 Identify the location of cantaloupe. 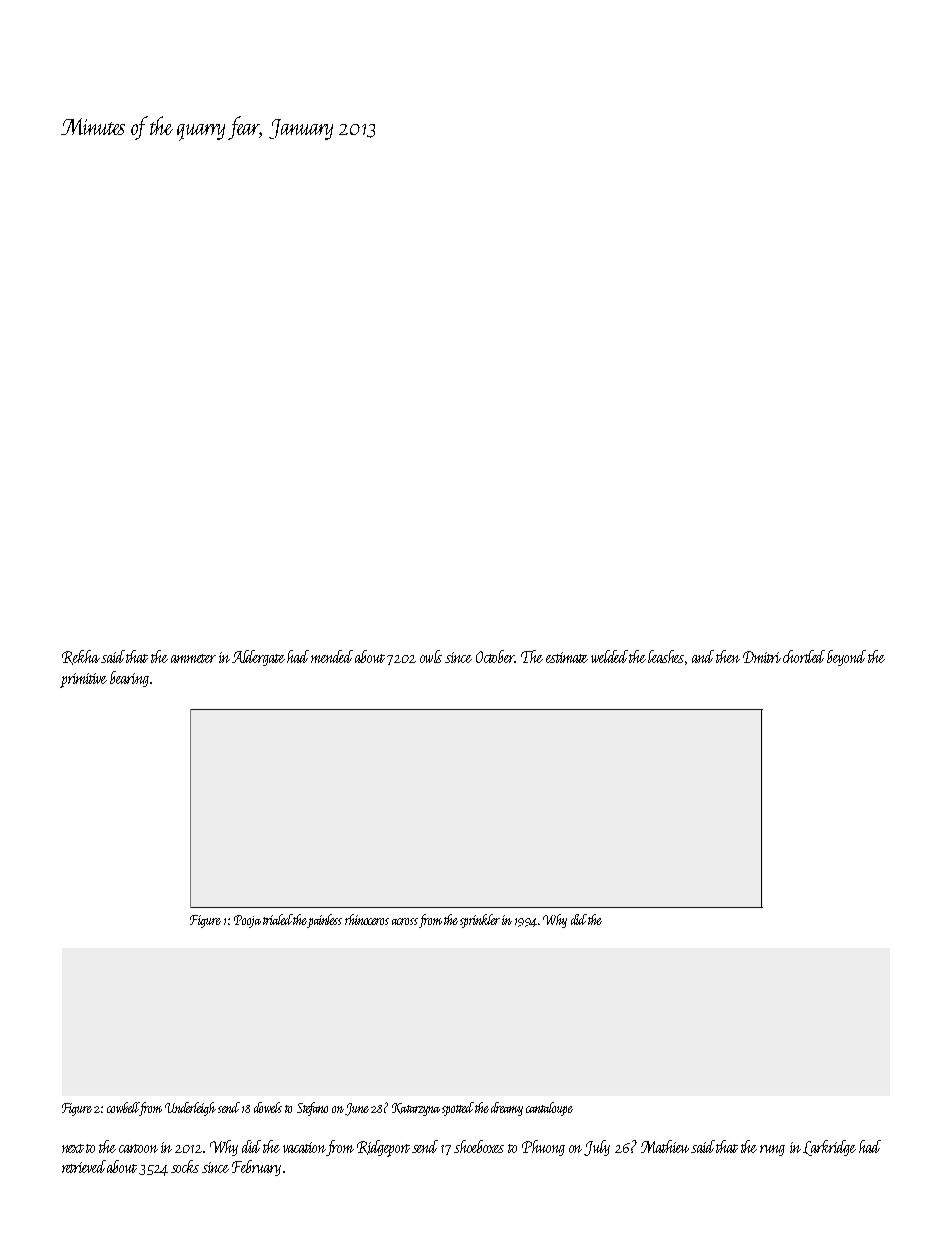
(549, 1109).
